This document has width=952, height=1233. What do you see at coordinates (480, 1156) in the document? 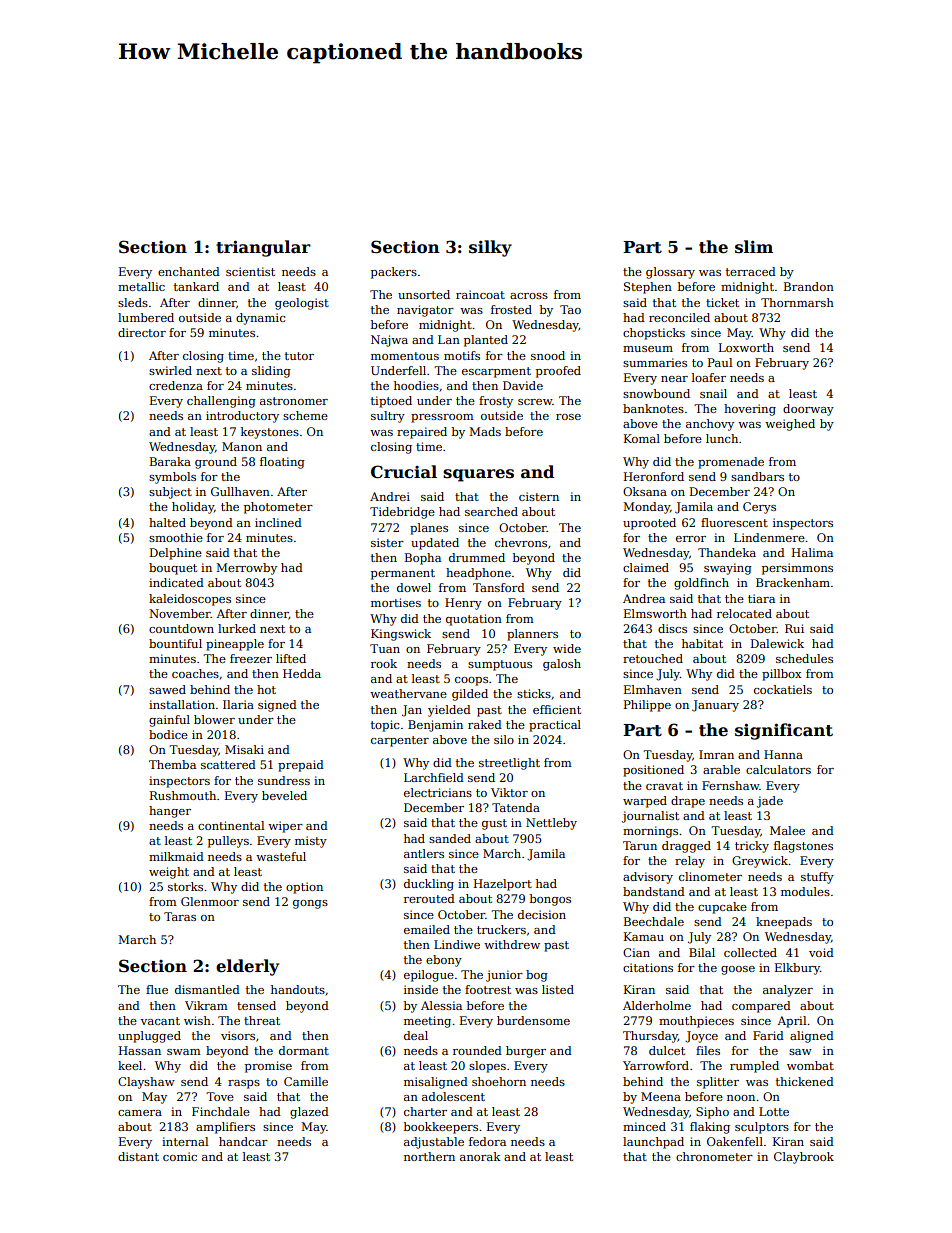
I see `anorak` at bounding box center [480, 1156].
